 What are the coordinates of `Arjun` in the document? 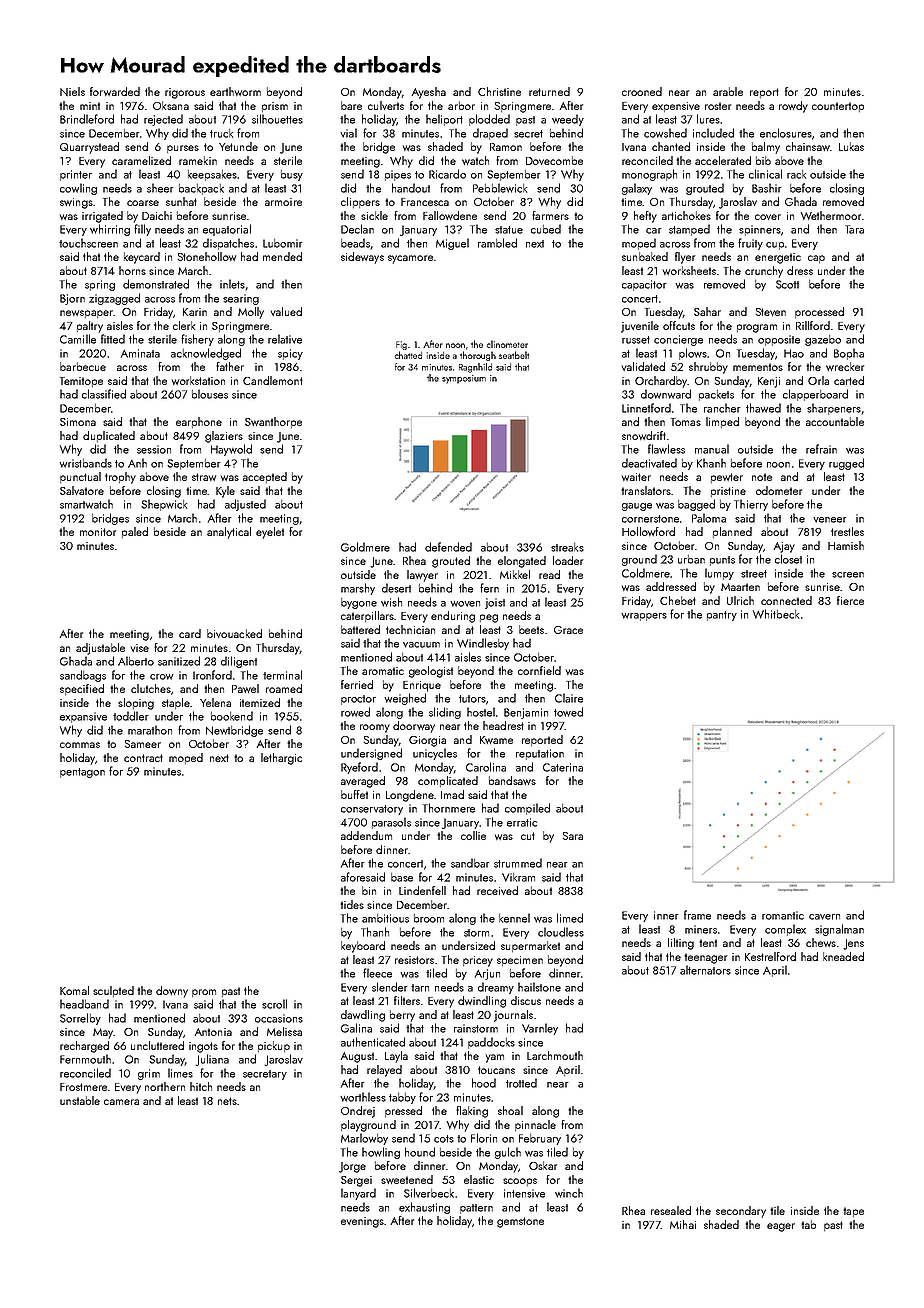 It's located at (487, 974).
